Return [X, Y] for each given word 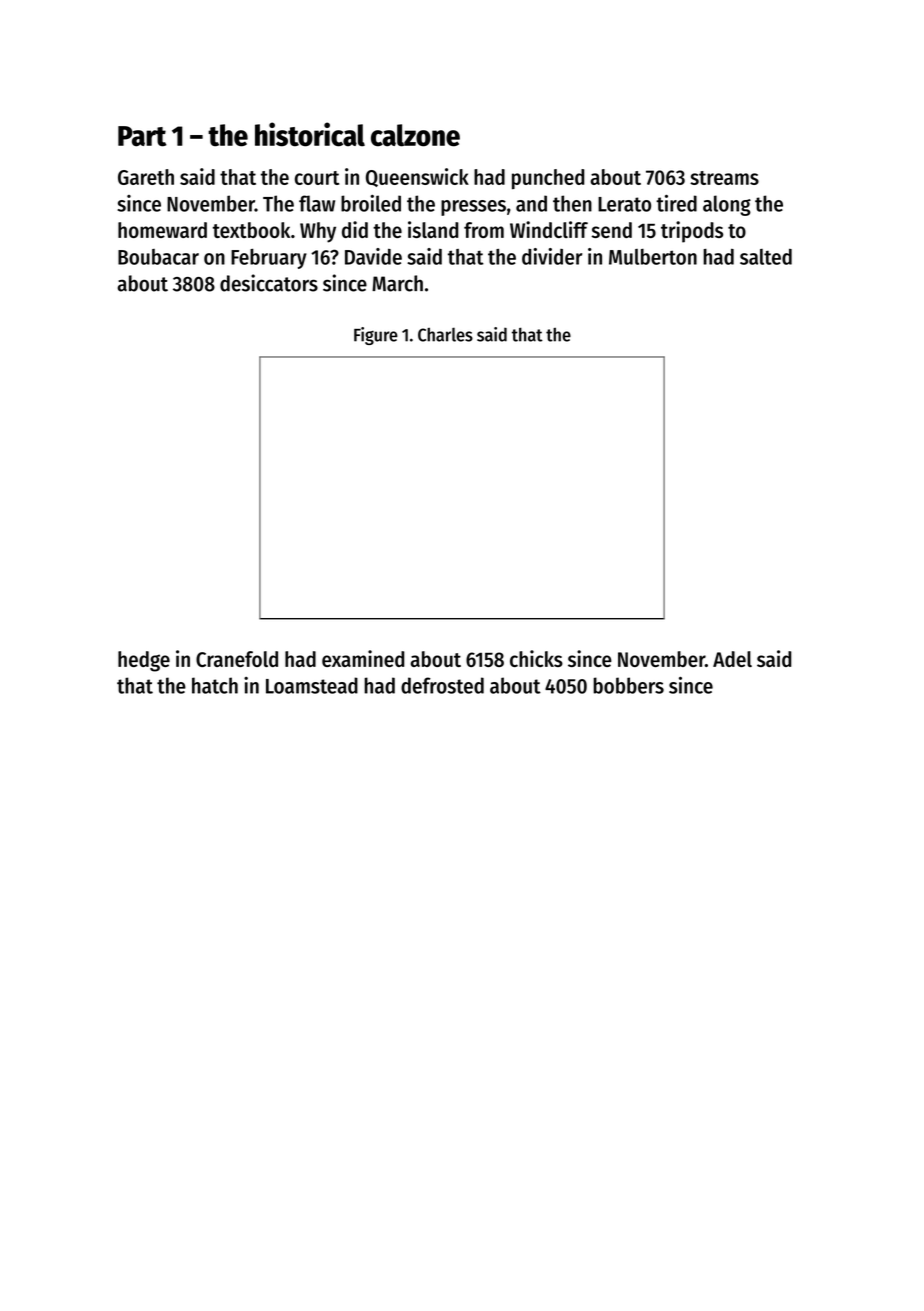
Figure [376, 336]
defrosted [442, 685]
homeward [162, 230]
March [397, 283]
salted [766, 257]
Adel [732, 659]
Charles [445, 334]
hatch [215, 685]
